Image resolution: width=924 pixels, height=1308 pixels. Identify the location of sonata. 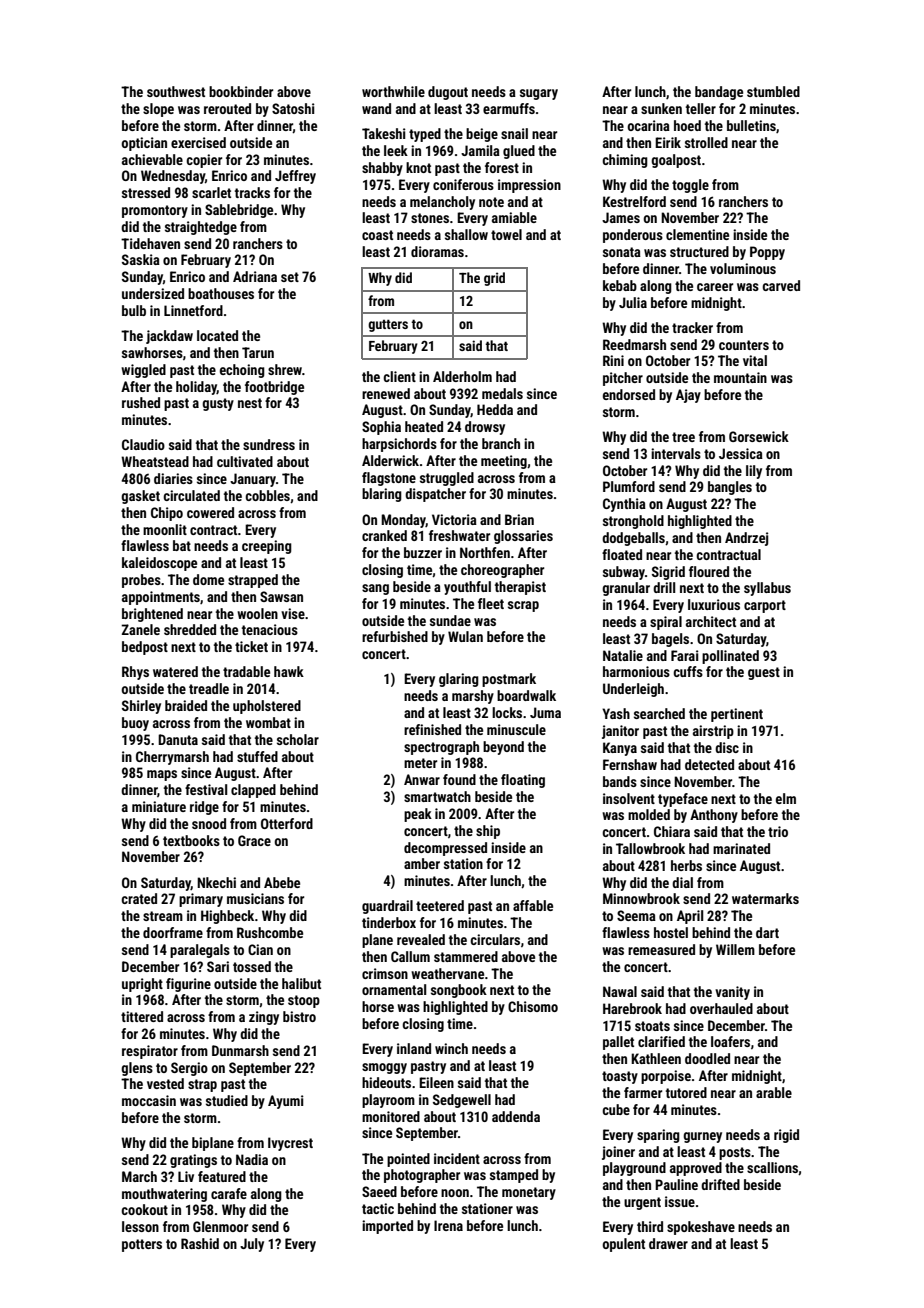
(622, 252).
